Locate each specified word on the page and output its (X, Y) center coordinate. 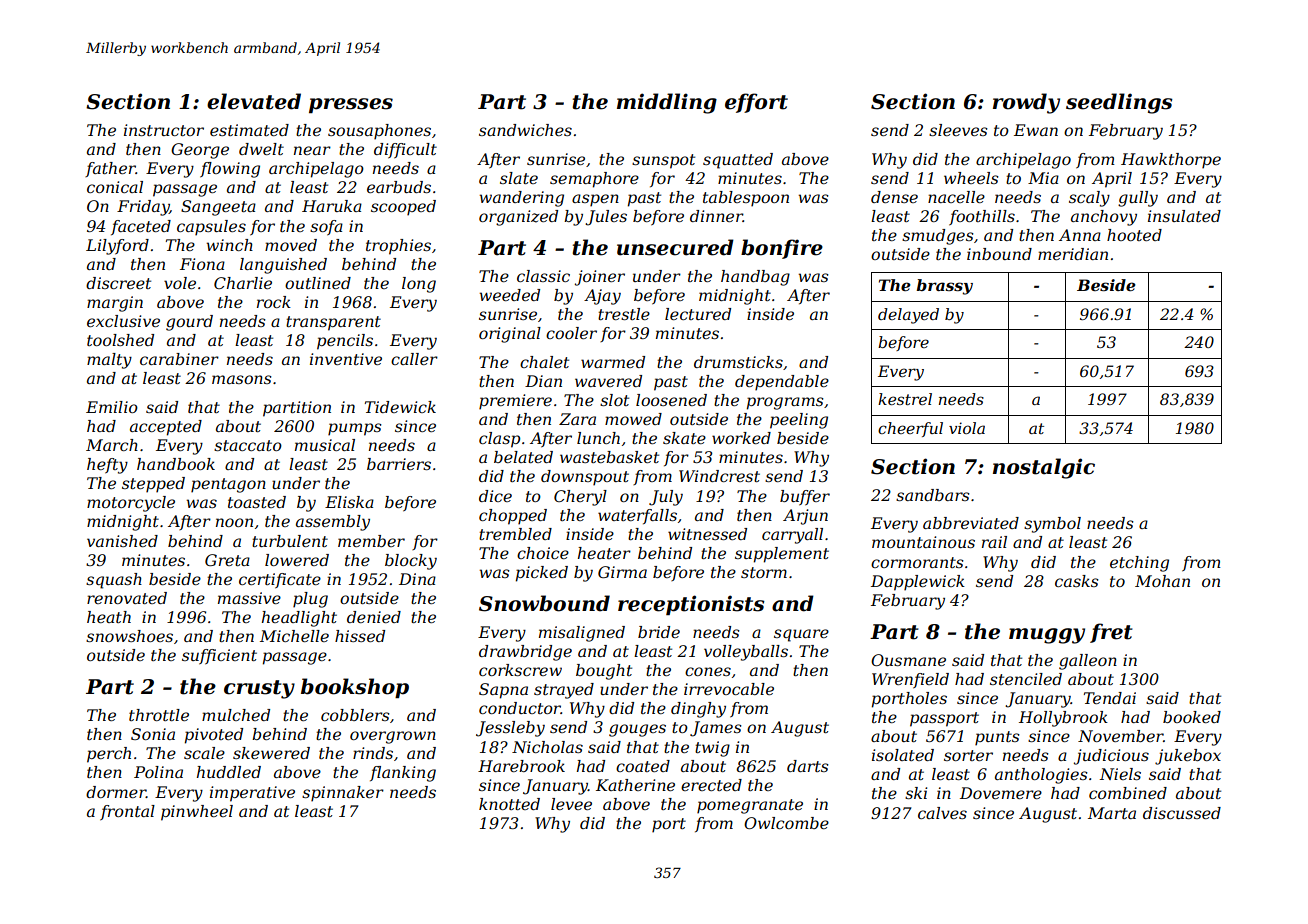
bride (659, 632)
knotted (509, 804)
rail (994, 542)
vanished (122, 541)
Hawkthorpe (1171, 161)
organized (518, 218)
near (312, 150)
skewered (271, 753)
